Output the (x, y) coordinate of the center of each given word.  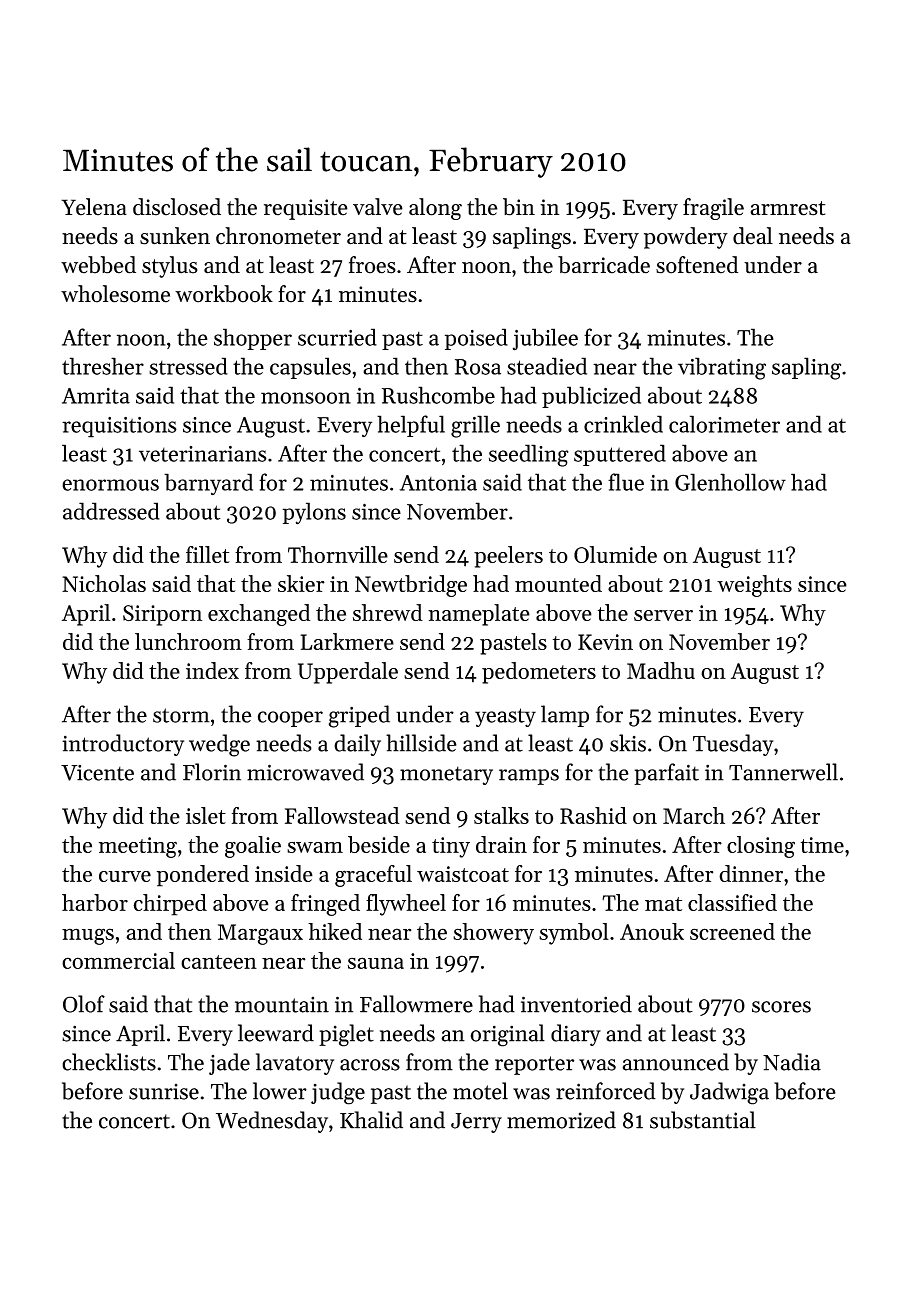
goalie (253, 847)
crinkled (623, 424)
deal (753, 236)
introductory (123, 745)
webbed (98, 265)
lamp (565, 716)
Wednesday (272, 1122)
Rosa (478, 367)
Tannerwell (783, 772)
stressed (188, 366)
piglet (346, 1035)
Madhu (661, 670)
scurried (337, 337)
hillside (421, 743)
